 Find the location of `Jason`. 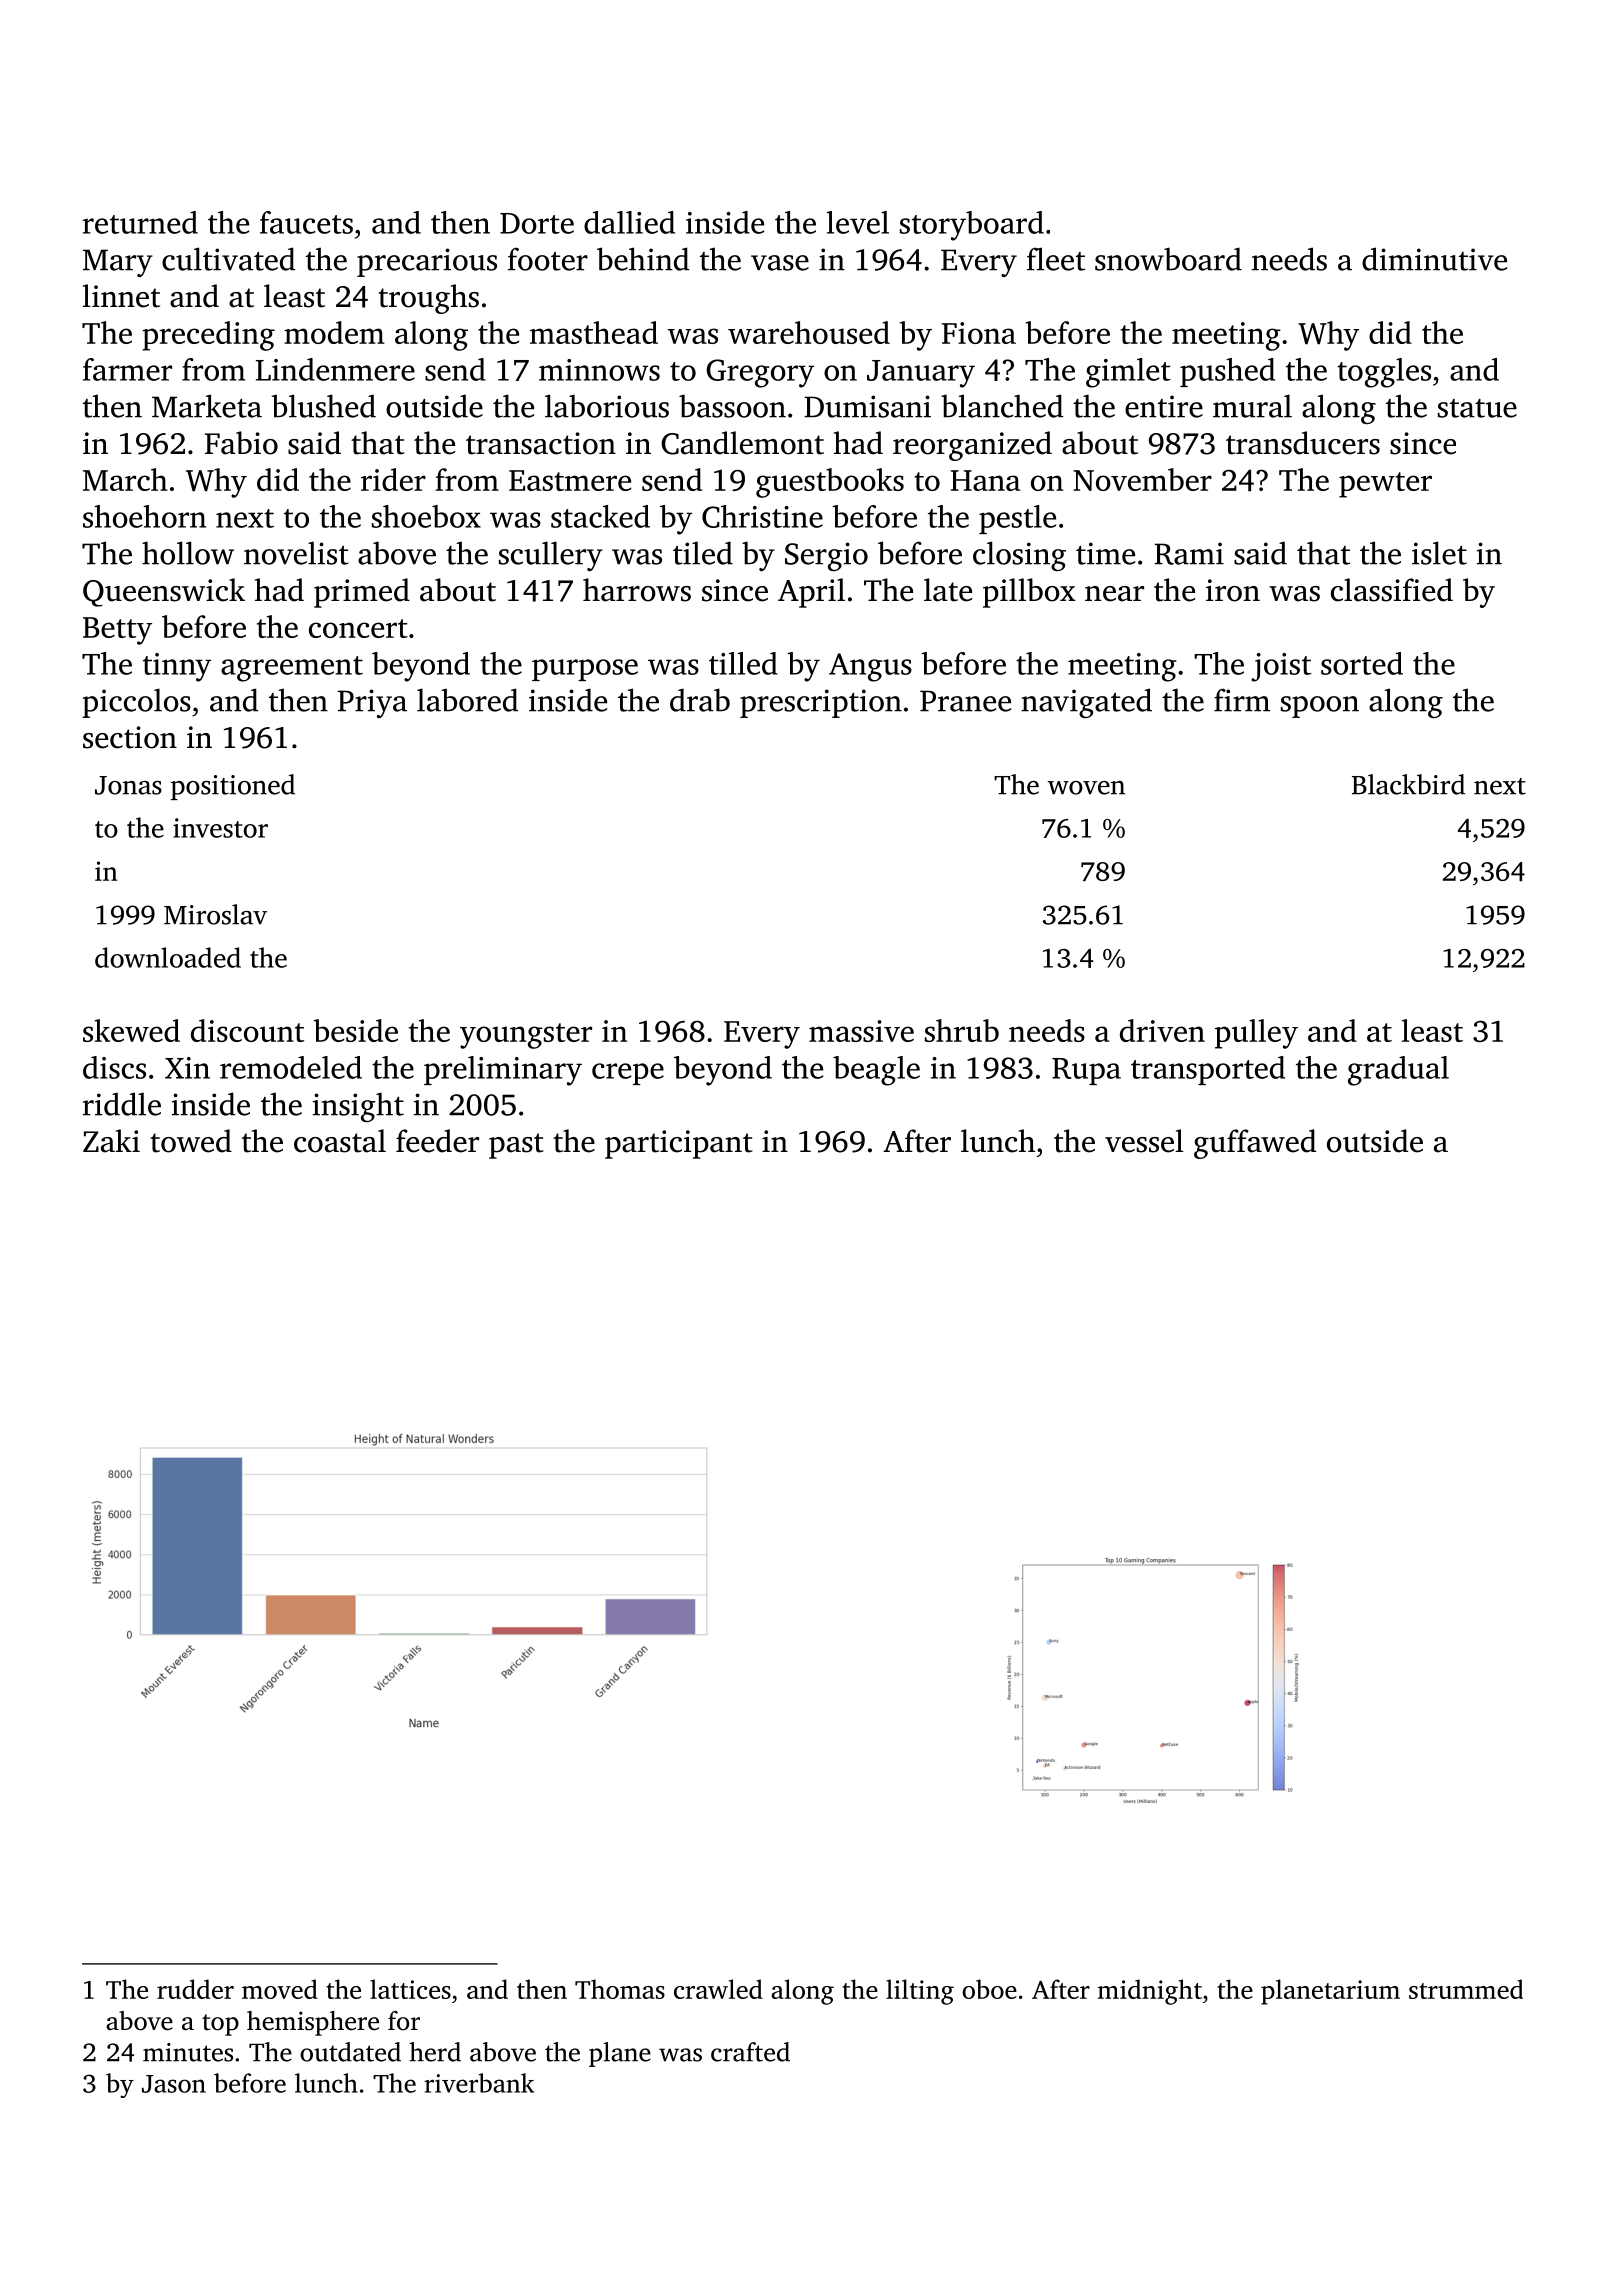

Jason is located at coordinates (174, 2084).
